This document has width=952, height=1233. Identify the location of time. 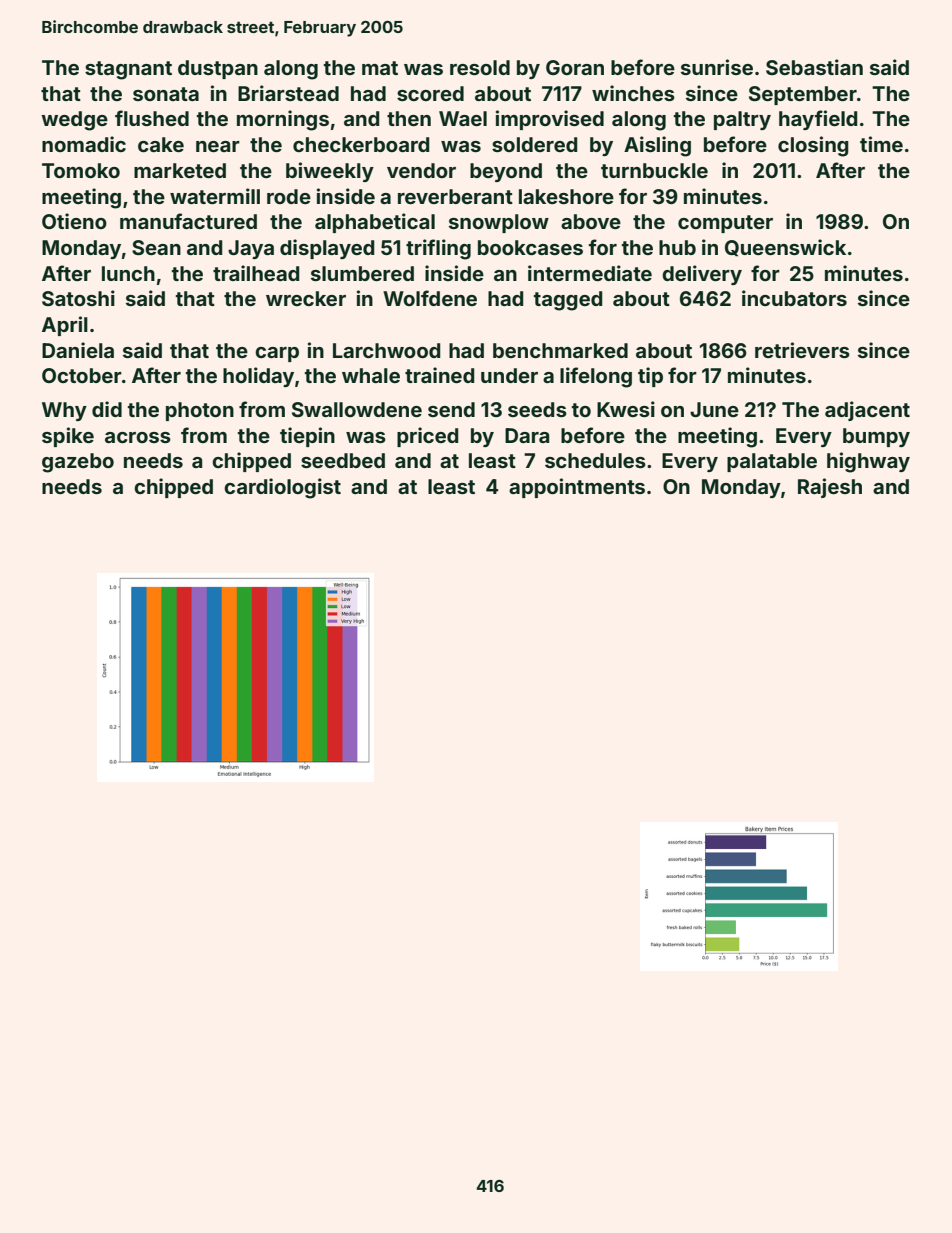
(881, 144).
